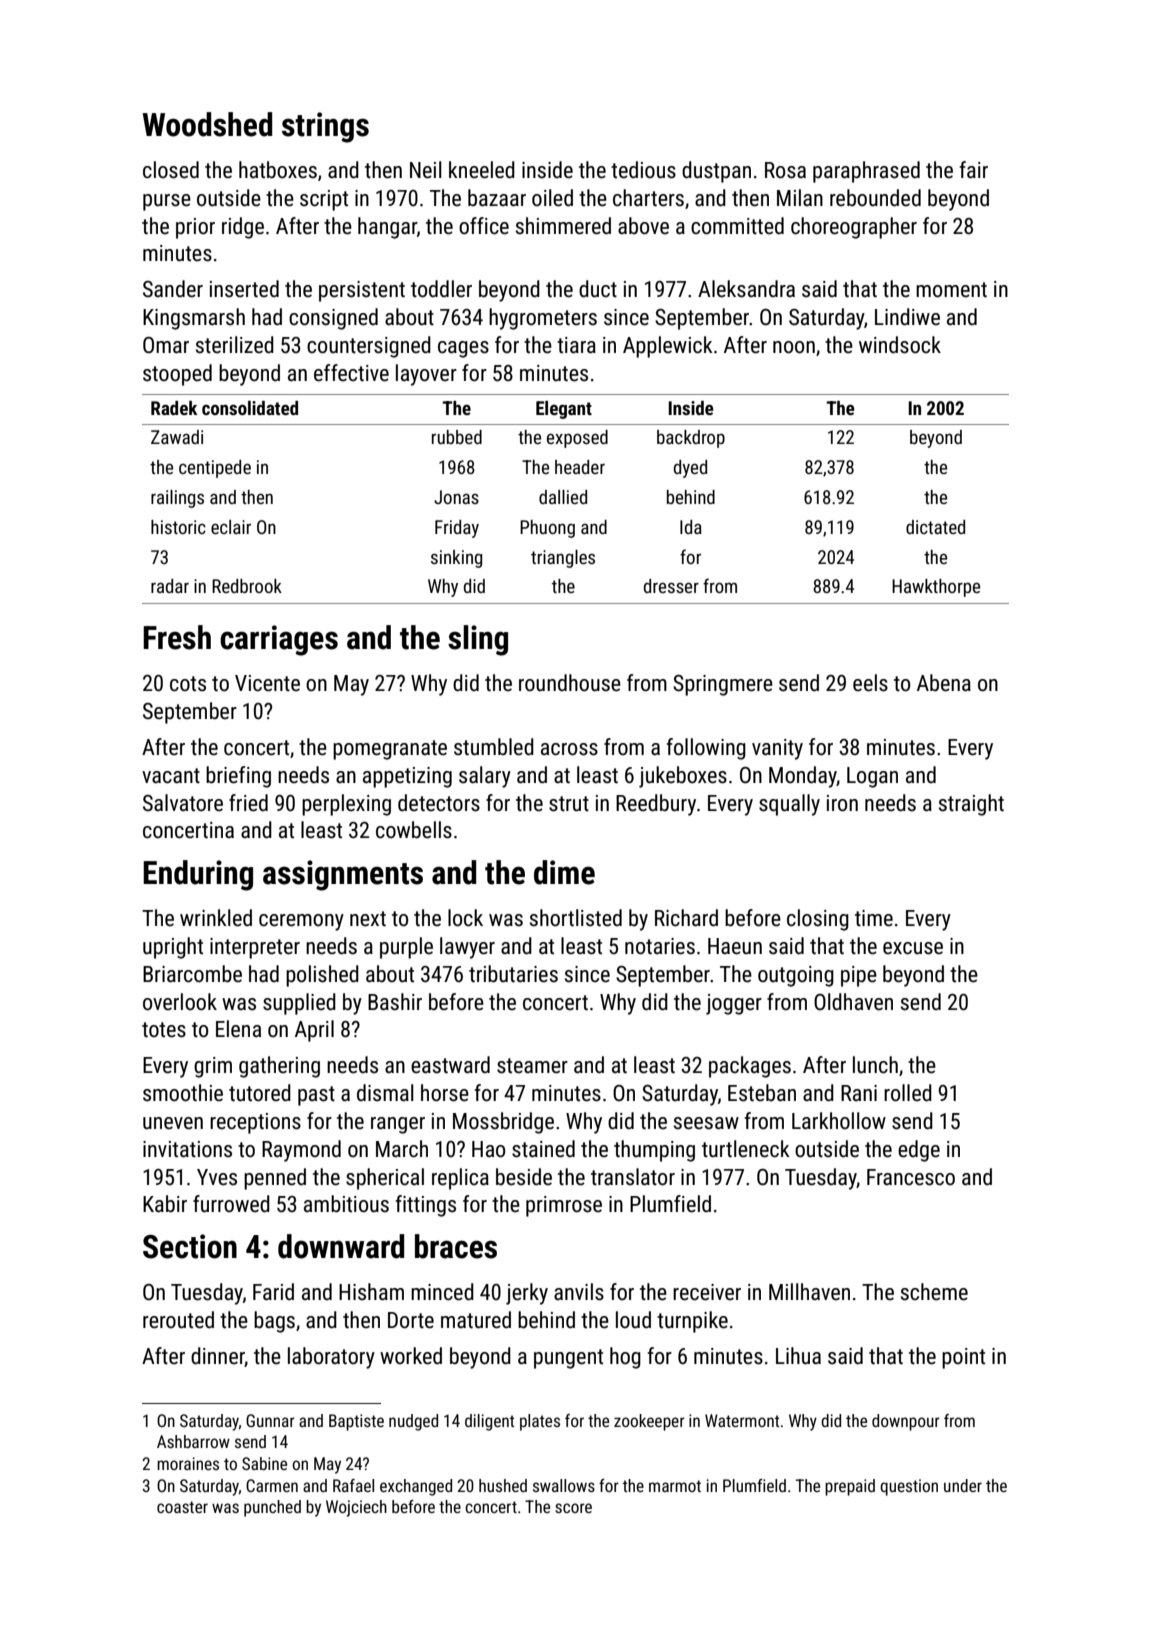 The height and width of the page is (1627, 1151). What do you see at coordinates (908, 1093) in the page?
I see `rolled` at bounding box center [908, 1093].
